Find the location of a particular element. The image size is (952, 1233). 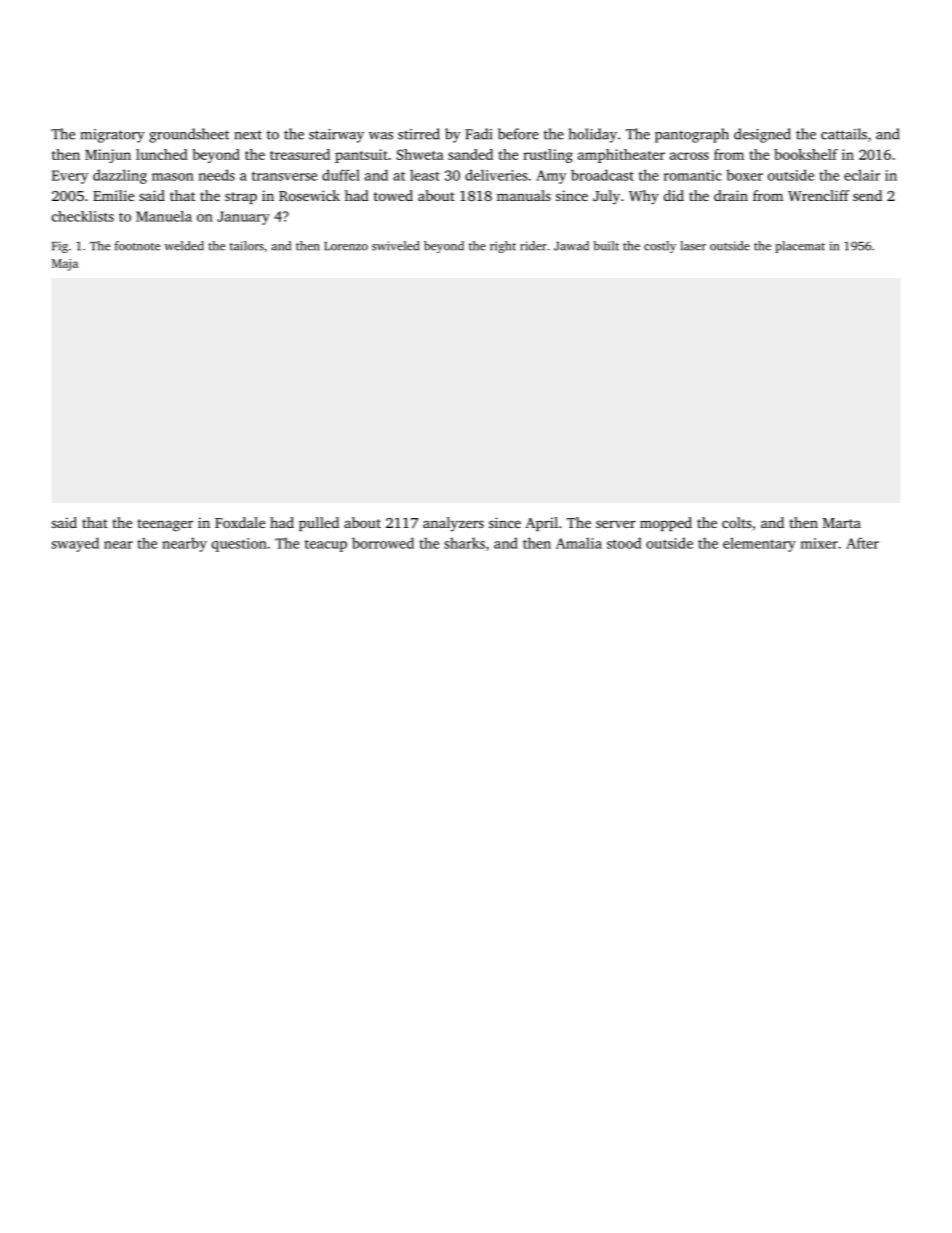

next is located at coordinates (248, 135).
